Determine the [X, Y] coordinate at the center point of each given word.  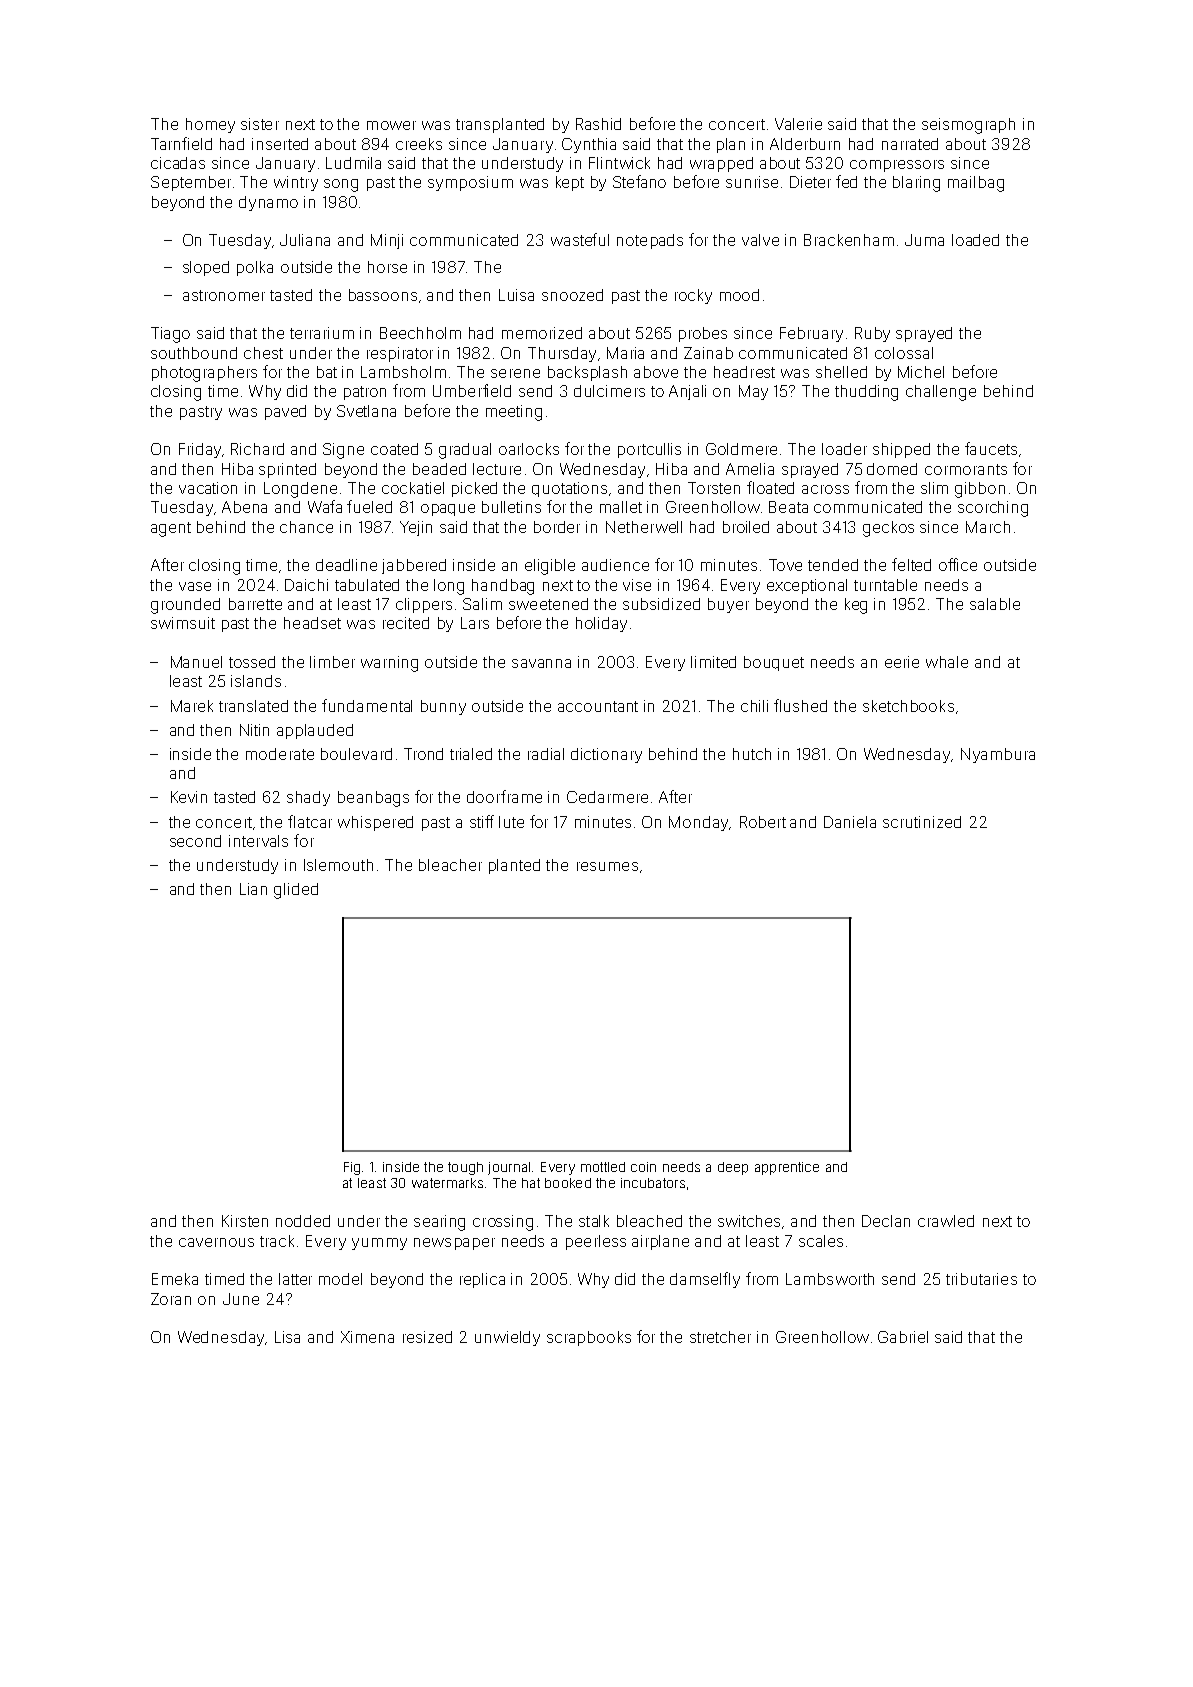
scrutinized [922, 822]
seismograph [968, 126]
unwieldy [507, 1338]
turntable [885, 585]
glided [296, 891]
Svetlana [366, 411]
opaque [448, 510]
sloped [206, 268]
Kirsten [245, 1221]
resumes [607, 866]
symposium [470, 183]
